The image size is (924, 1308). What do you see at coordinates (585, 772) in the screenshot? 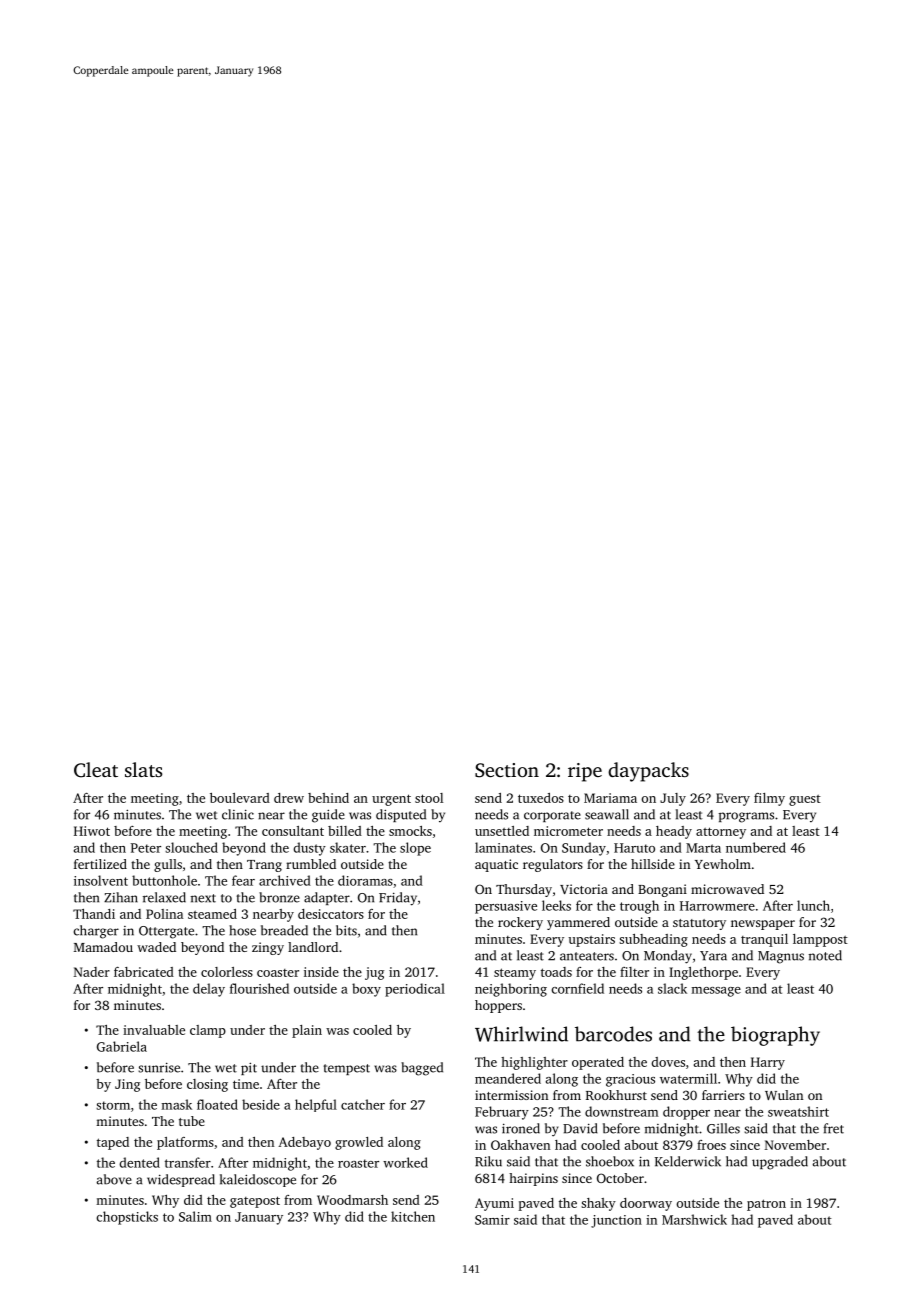
I see `ripe` at bounding box center [585, 772].
